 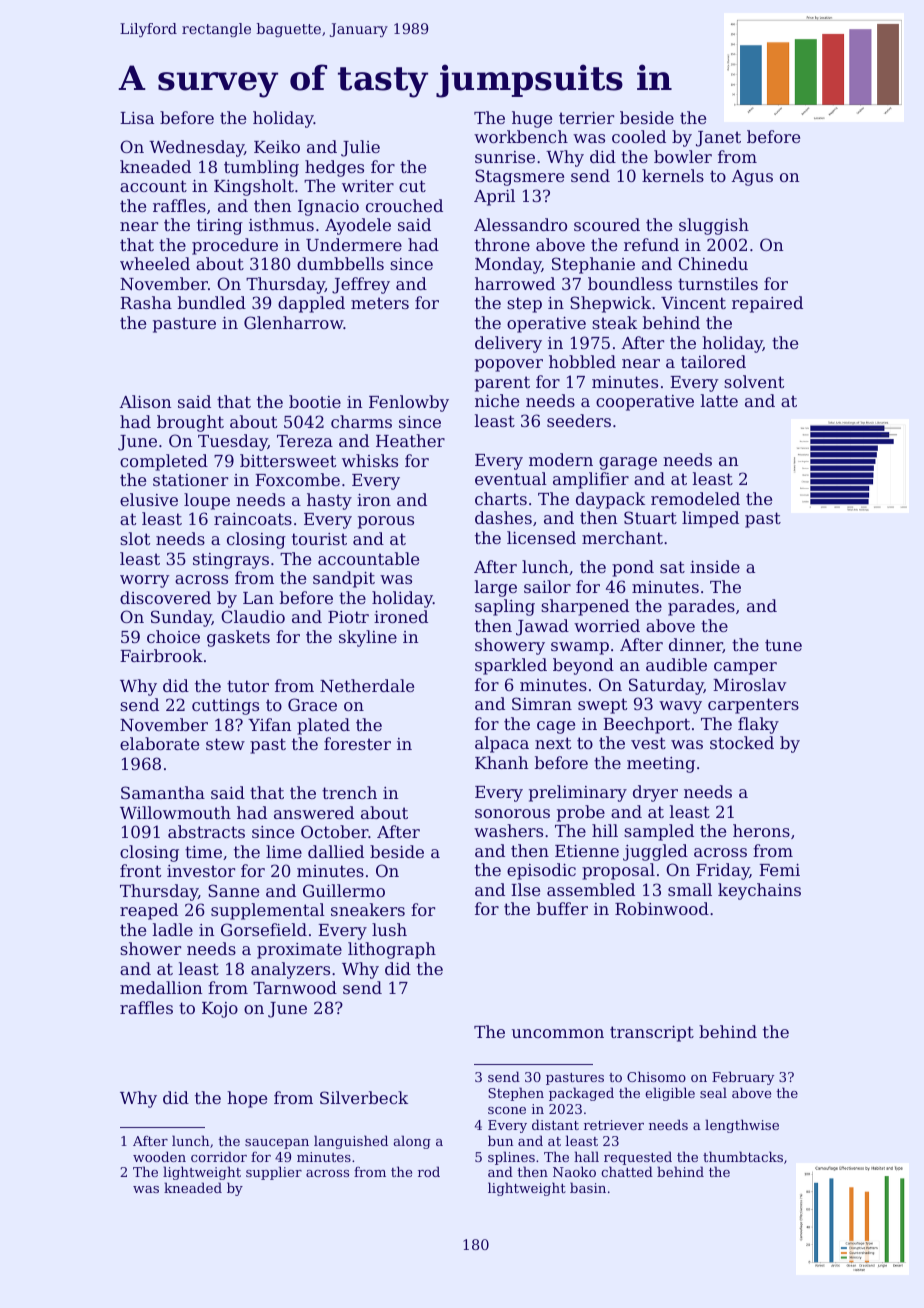 I want to click on sonorous, so click(x=512, y=813).
